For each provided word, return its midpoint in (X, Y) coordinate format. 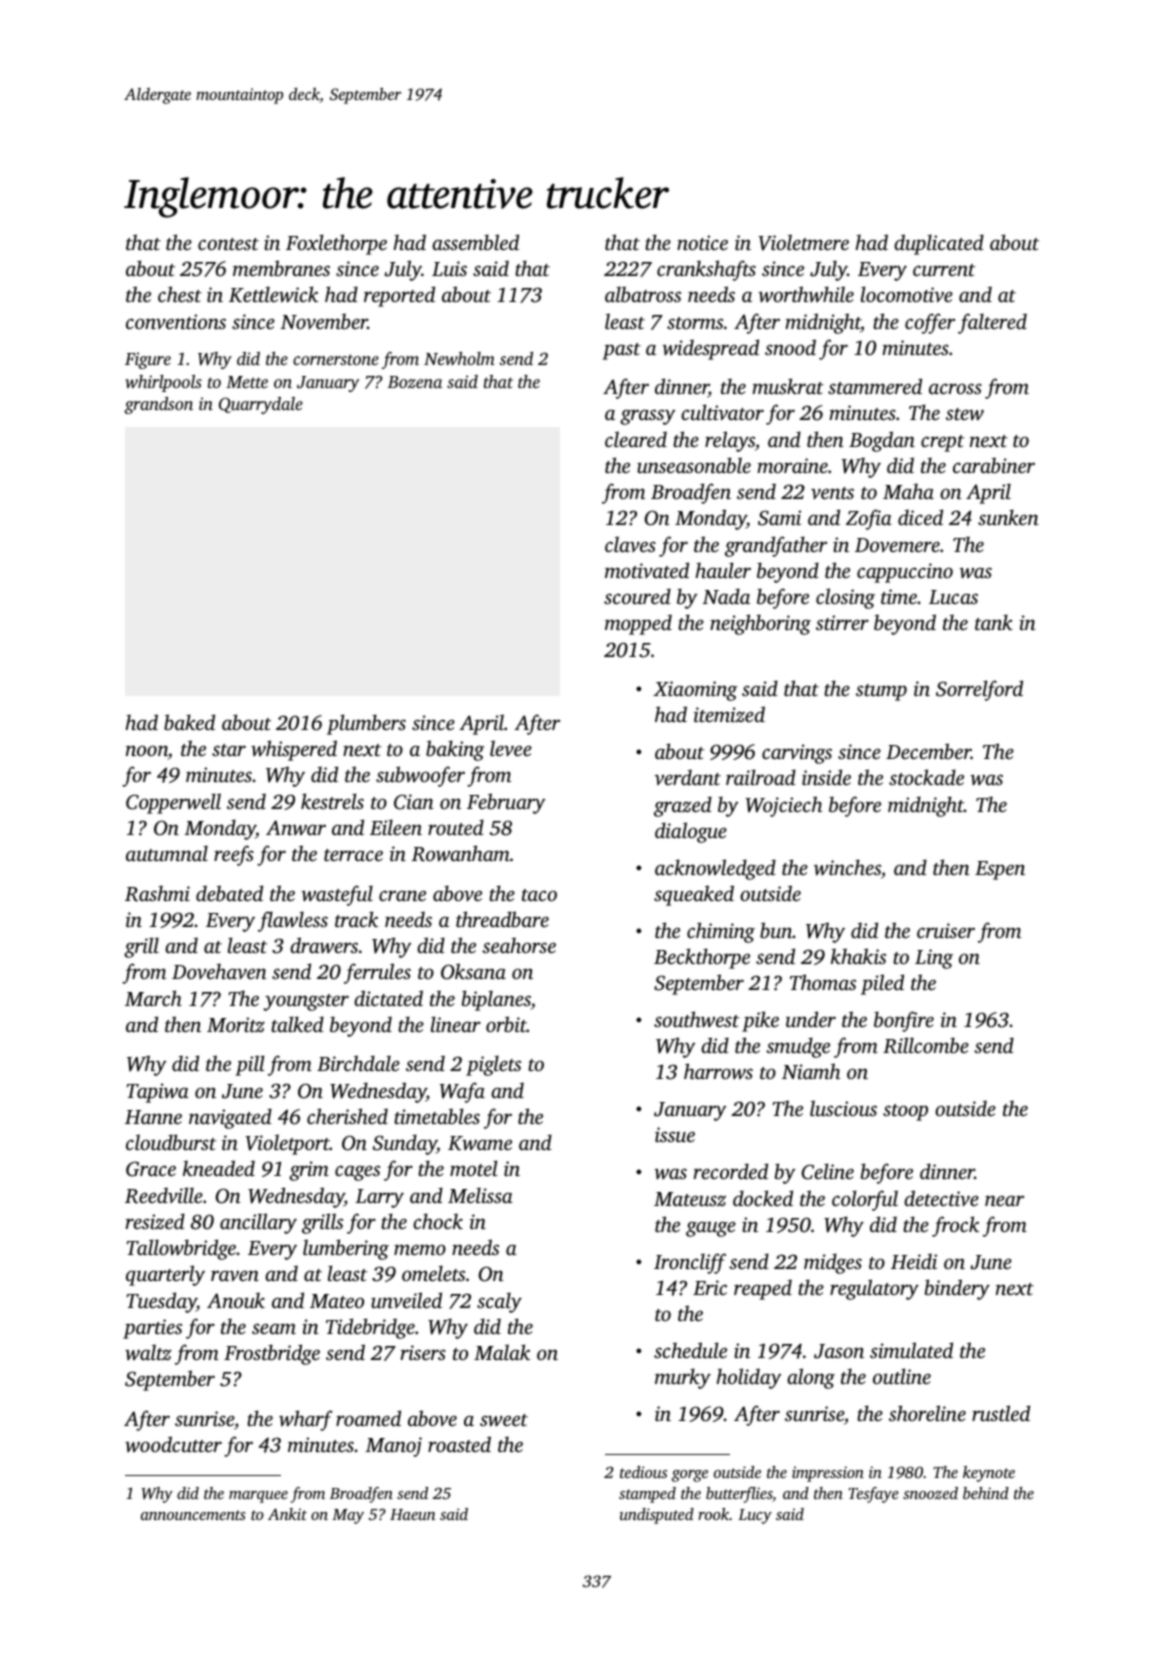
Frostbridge (272, 1354)
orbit (506, 1024)
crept (942, 443)
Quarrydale (261, 405)
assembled (475, 242)
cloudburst (171, 1142)
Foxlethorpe (336, 244)
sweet (504, 1420)
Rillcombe (926, 1045)
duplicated (939, 244)
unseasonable (694, 465)
